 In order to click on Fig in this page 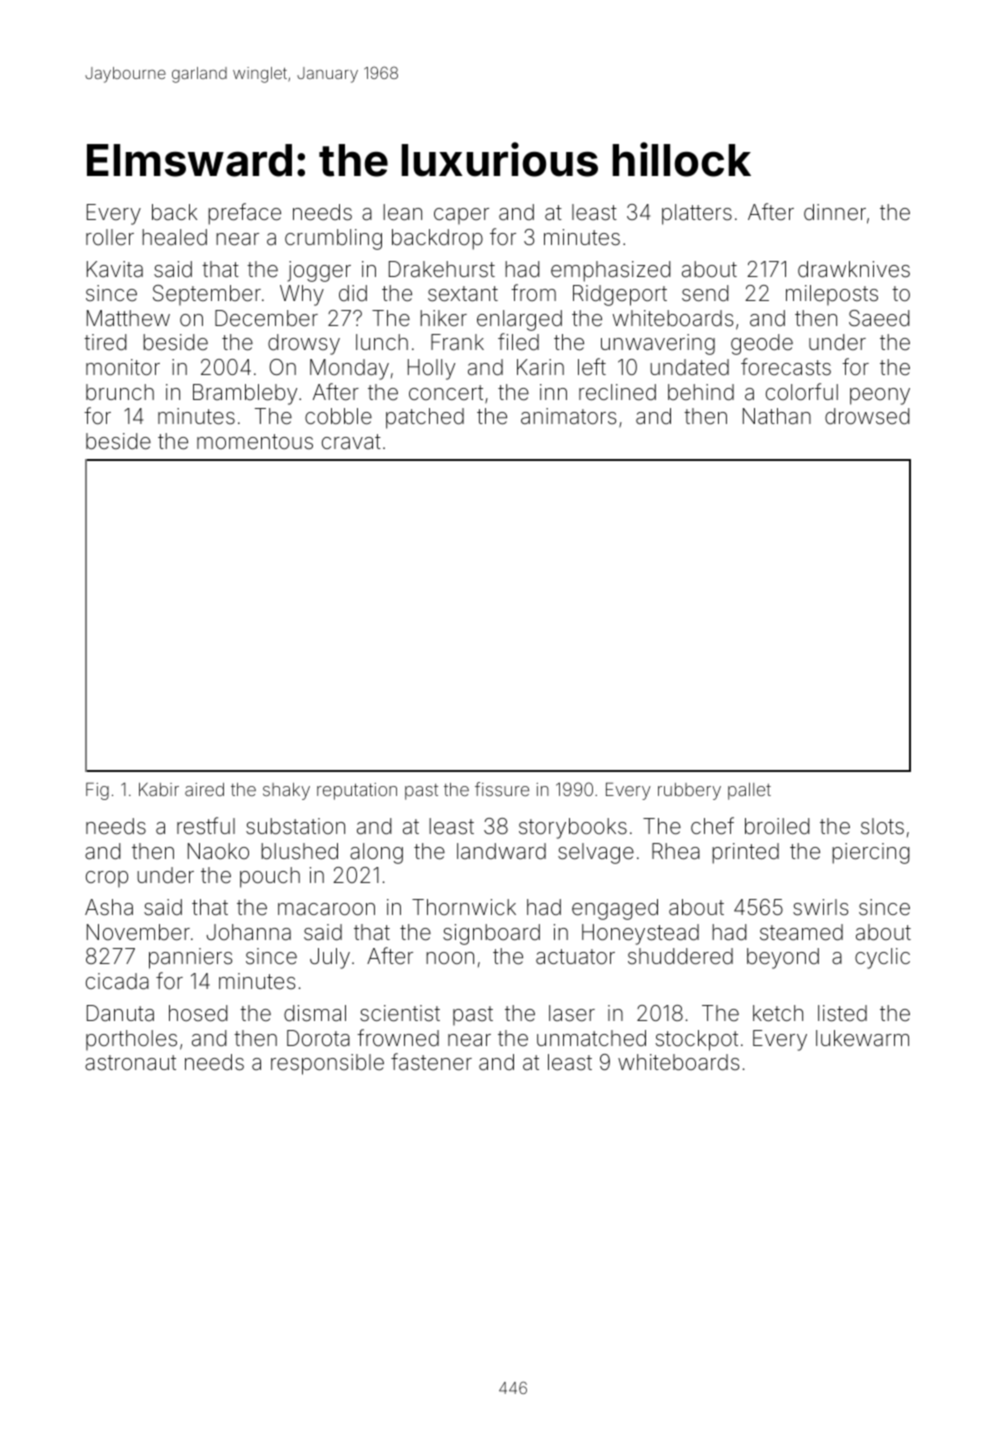, I will do `click(97, 791)`.
